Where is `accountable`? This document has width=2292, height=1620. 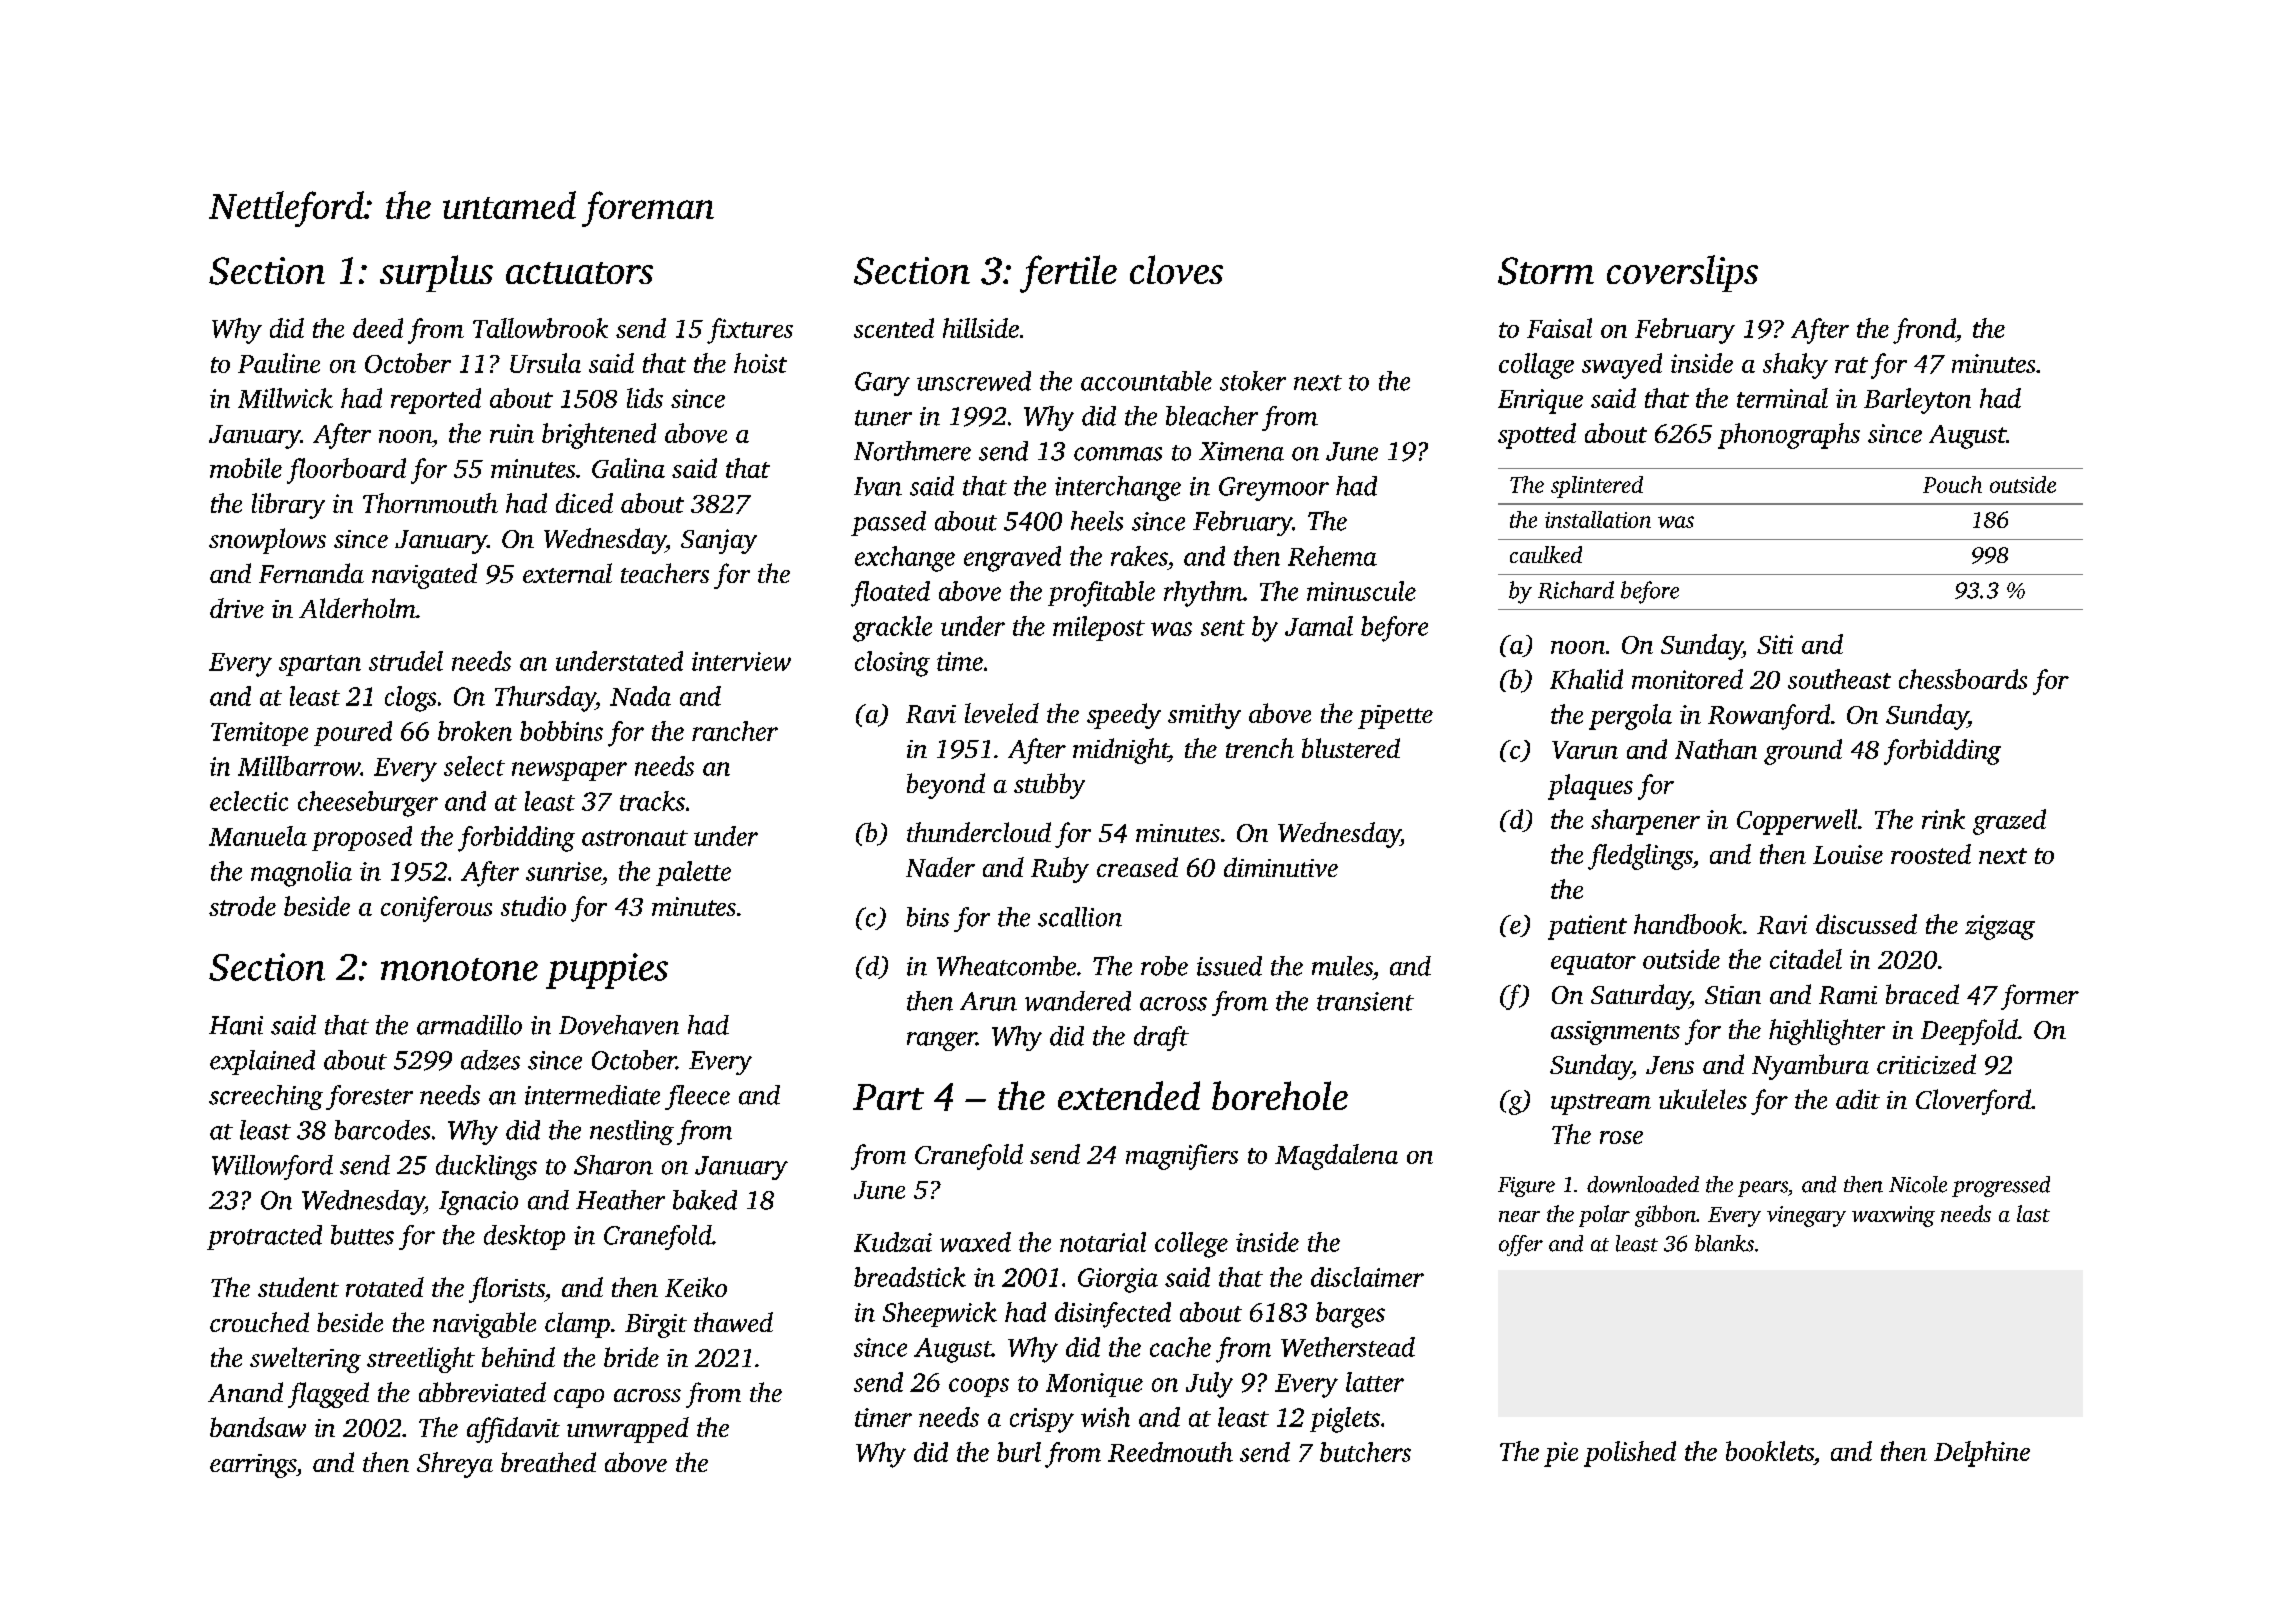 accountable is located at coordinates (1146, 381).
